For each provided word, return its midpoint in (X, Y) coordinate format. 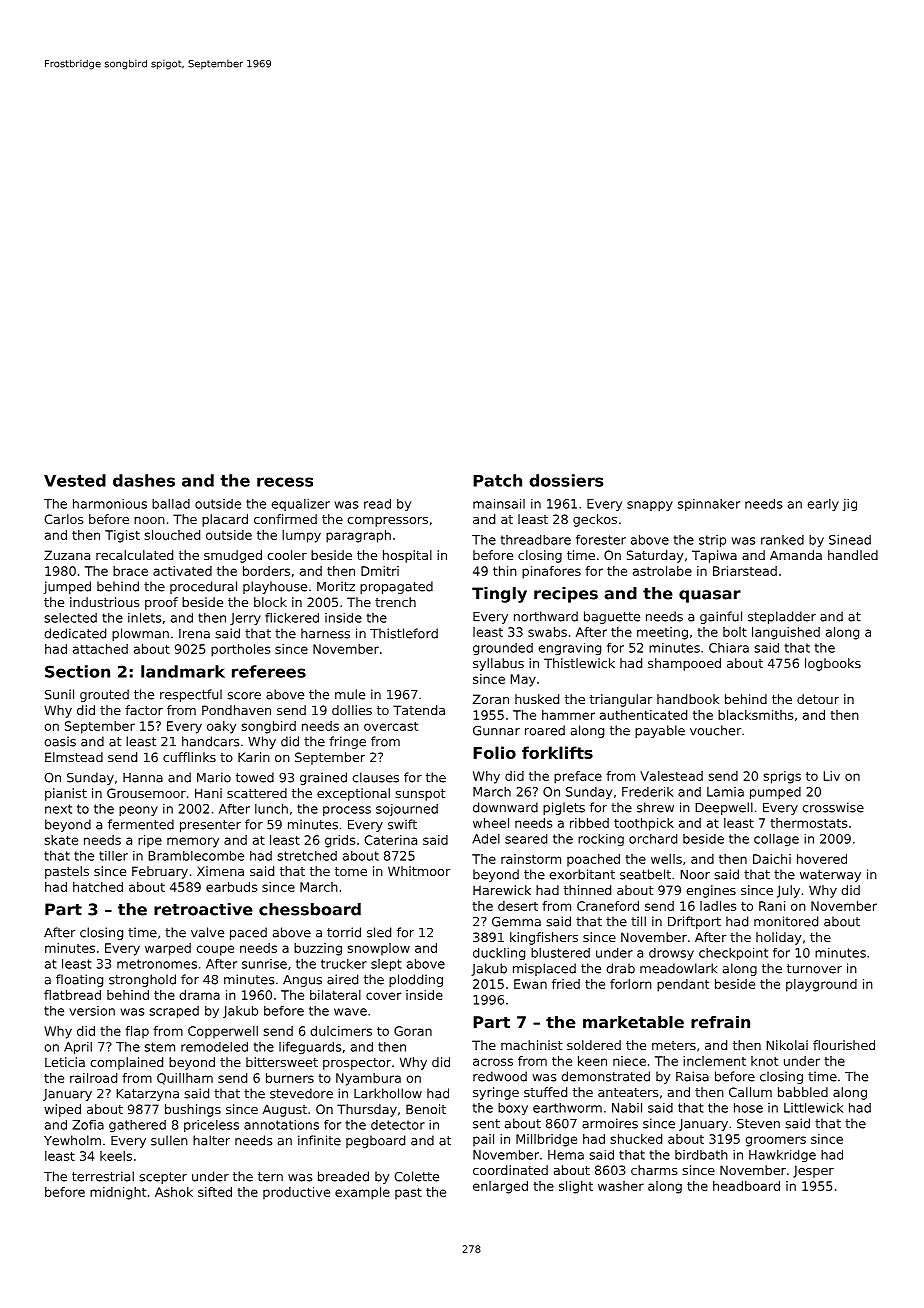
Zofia (88, 1125)
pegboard (375, 1141)
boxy (513, 1109)
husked (537, 699)
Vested (75, 480)
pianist (66, 794)
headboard (746, 1186)
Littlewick (813, 1108)
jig (850, 505)
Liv (831, 776)
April (78, 1048)
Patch (497, 480)
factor (144, 710)
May (523, 680)
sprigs (782, 777)
